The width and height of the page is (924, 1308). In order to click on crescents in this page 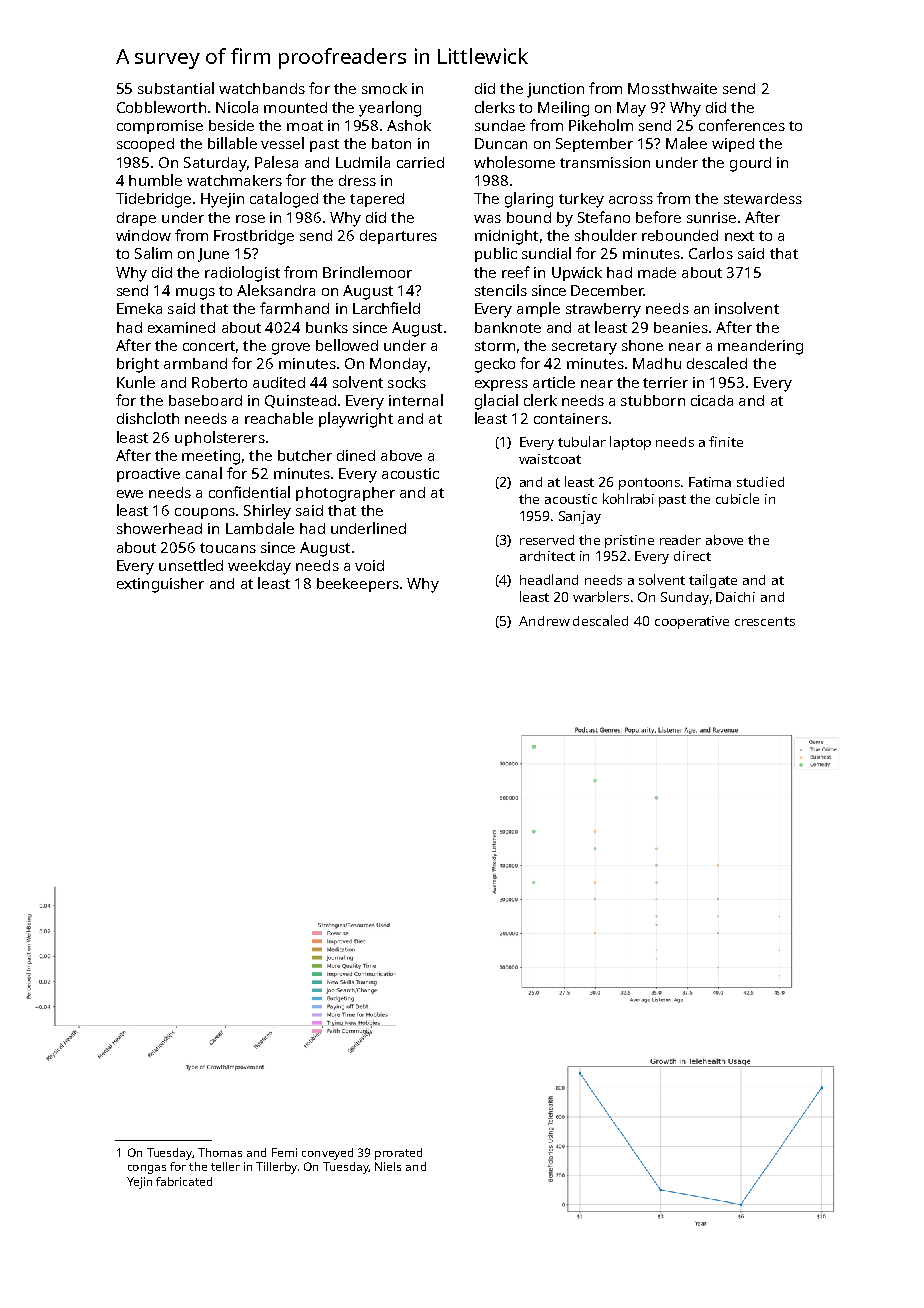, I will do `click(765, 621)`.
